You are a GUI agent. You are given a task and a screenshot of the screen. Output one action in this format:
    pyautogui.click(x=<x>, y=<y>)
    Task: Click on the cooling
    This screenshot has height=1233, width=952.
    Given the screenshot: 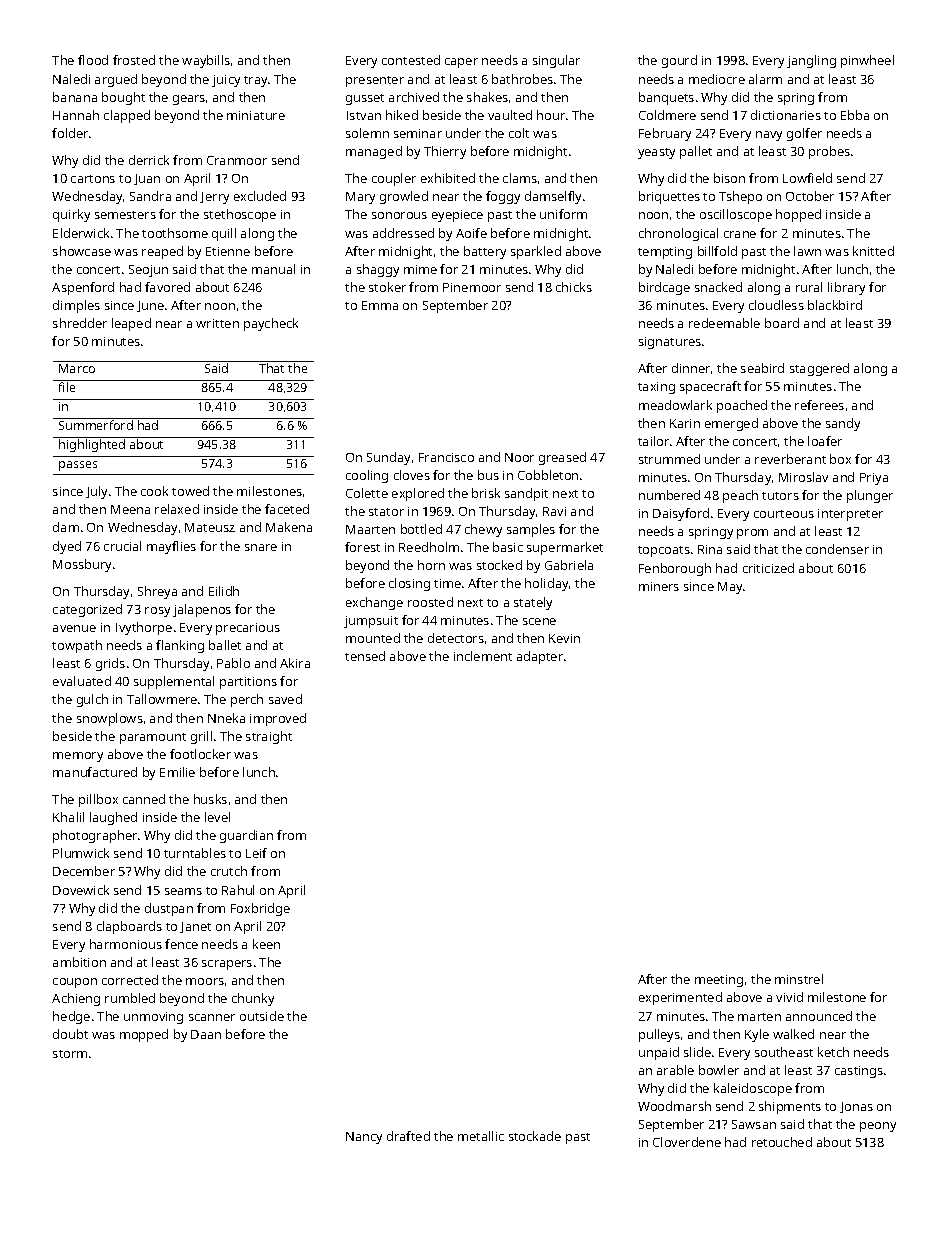 What is the action you would take?
    pyautogui.click(x=367, y=476)
